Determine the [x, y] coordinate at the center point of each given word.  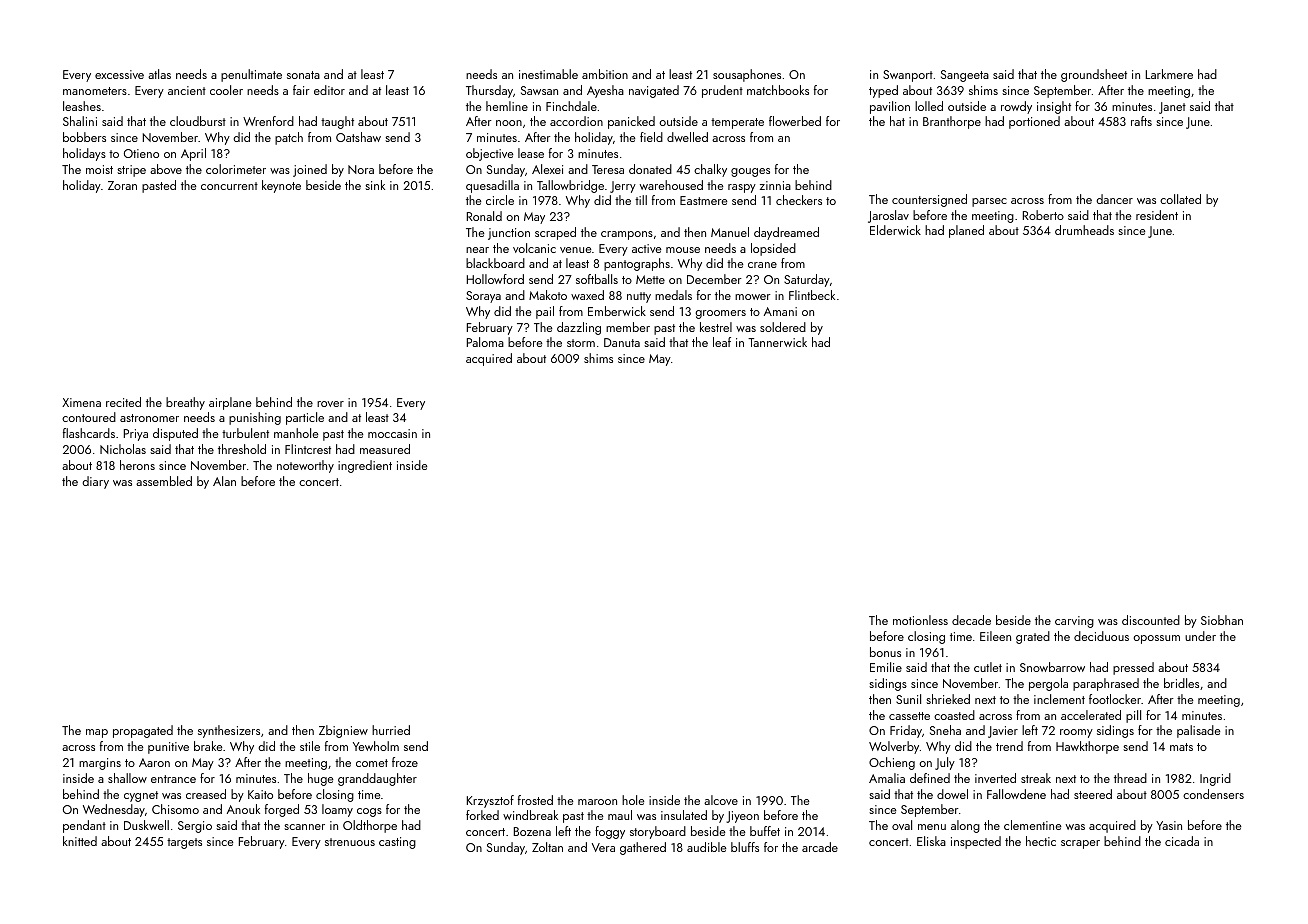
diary [95, 482]
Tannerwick [777, 342]
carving [1074, 622]
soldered [783, 327]
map [97, 733]
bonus [885, 652]
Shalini [80, 121]
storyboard [658, 832]
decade [971, 620]
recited [123, 402]
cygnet [141, 796]
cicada [1182, 841]
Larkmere [1169, 74]
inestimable [548, 74]
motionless [920, 620]
